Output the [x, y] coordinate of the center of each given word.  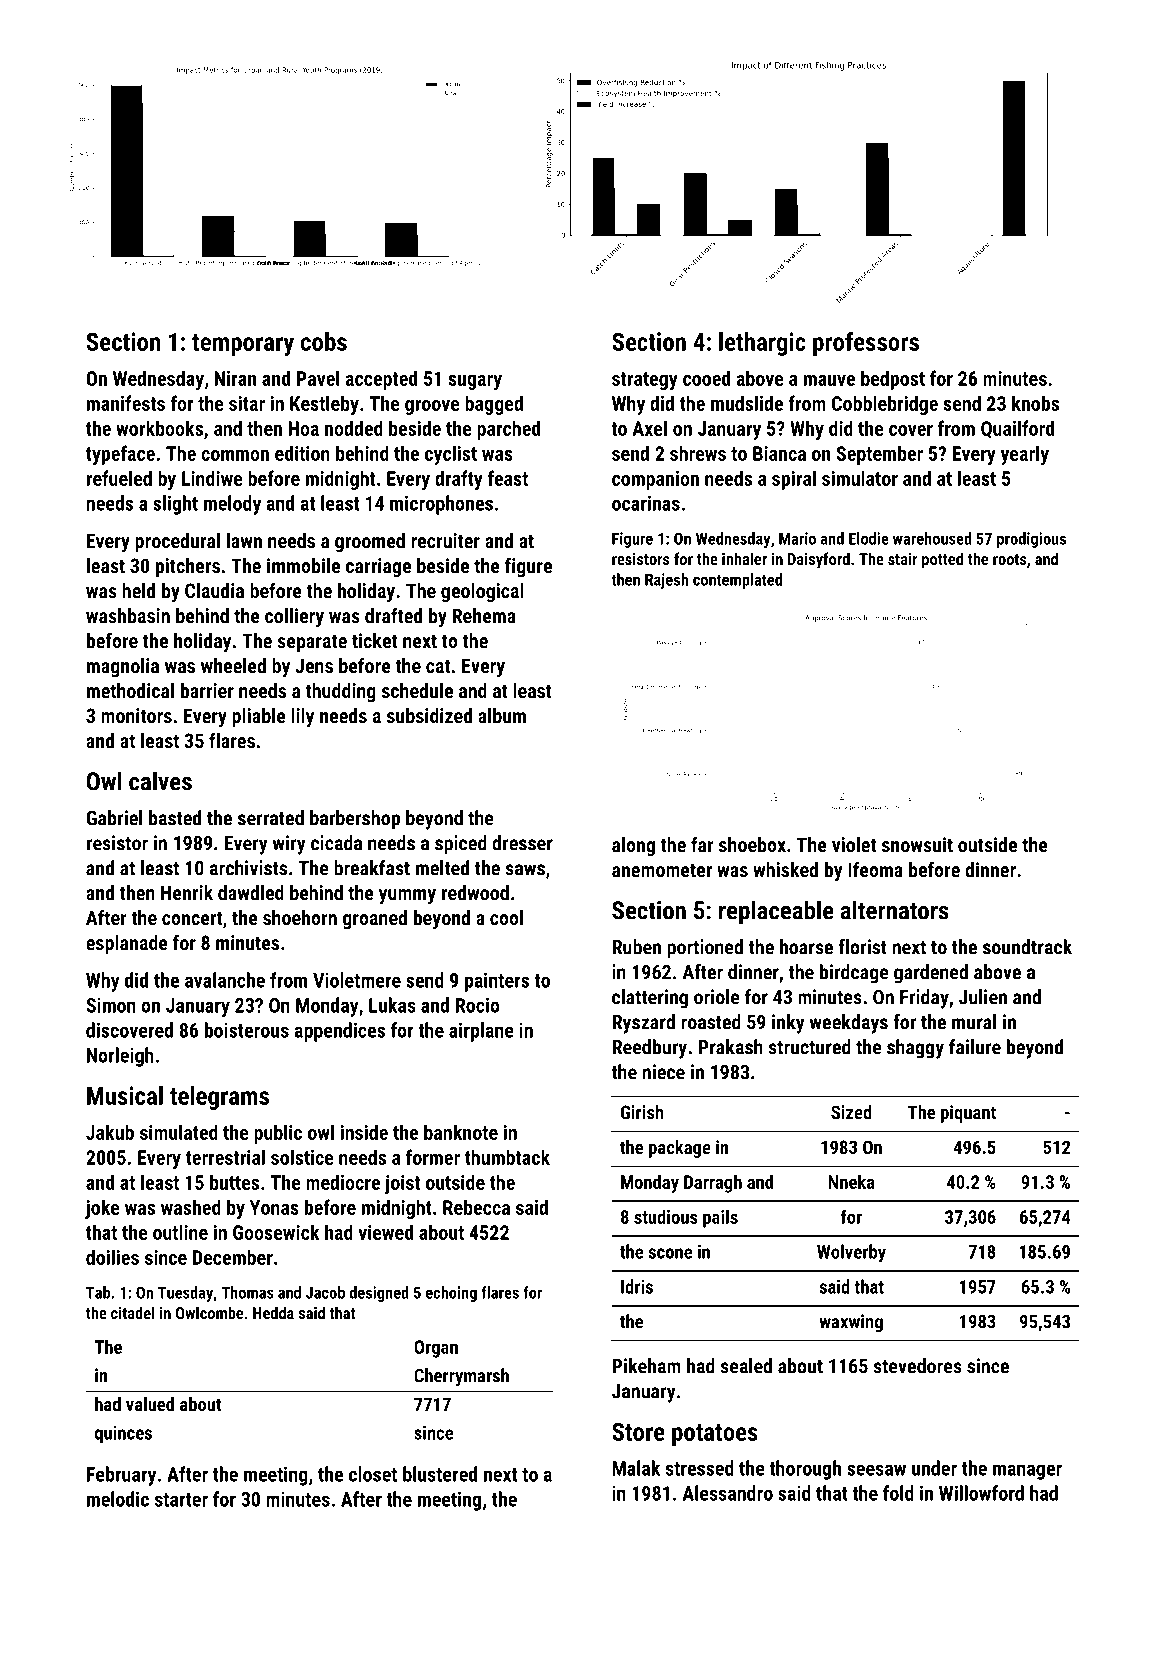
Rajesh [666, 581]
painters [497, 982]
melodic [118, 1499]
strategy [645, 381]
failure [975, 1047]
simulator [860, 478]
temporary [243, 345]
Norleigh [120, 1057]
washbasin [128, 615]
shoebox [752, 844]
